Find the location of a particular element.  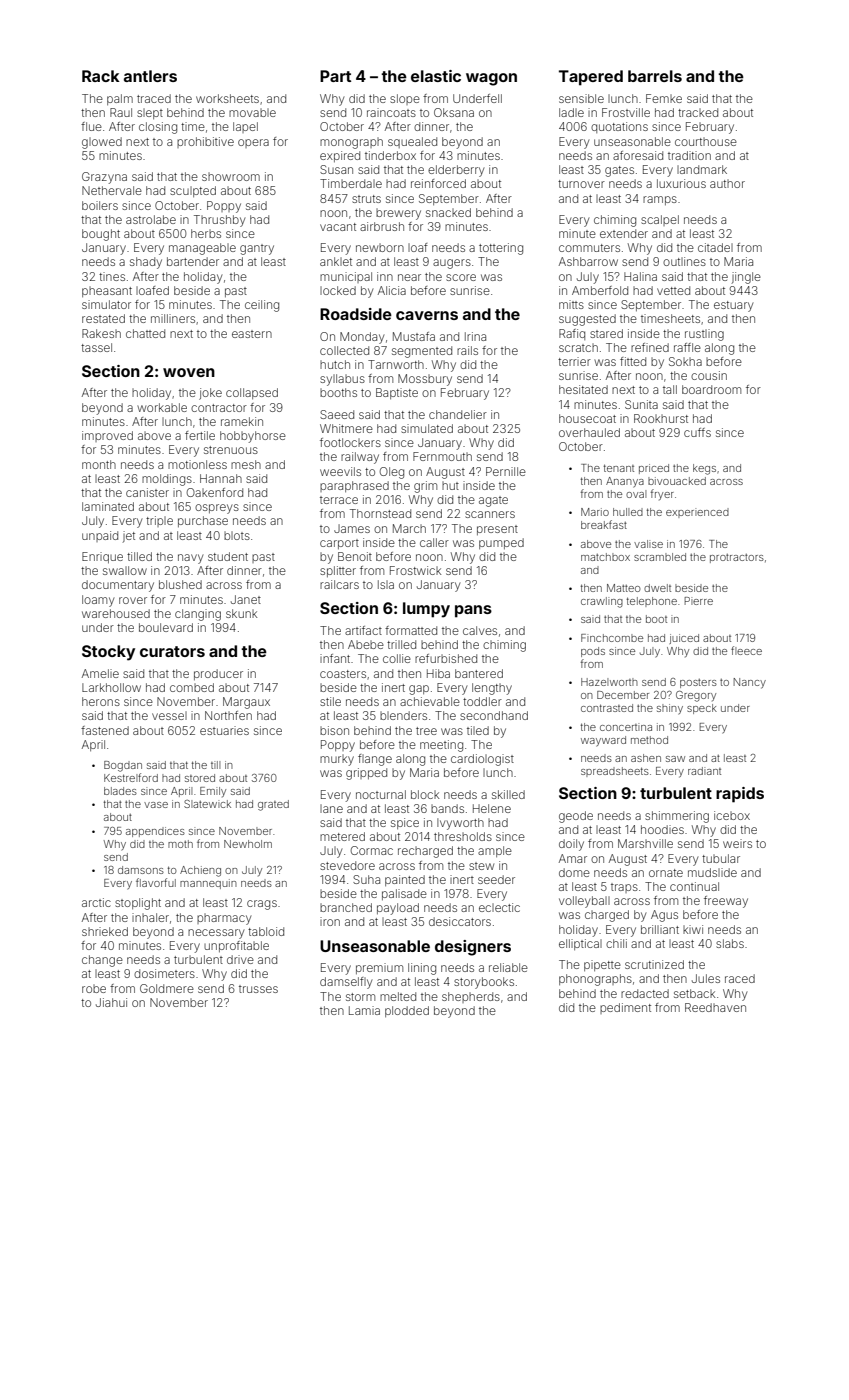

protractors is located at coordinates (737, 558).
